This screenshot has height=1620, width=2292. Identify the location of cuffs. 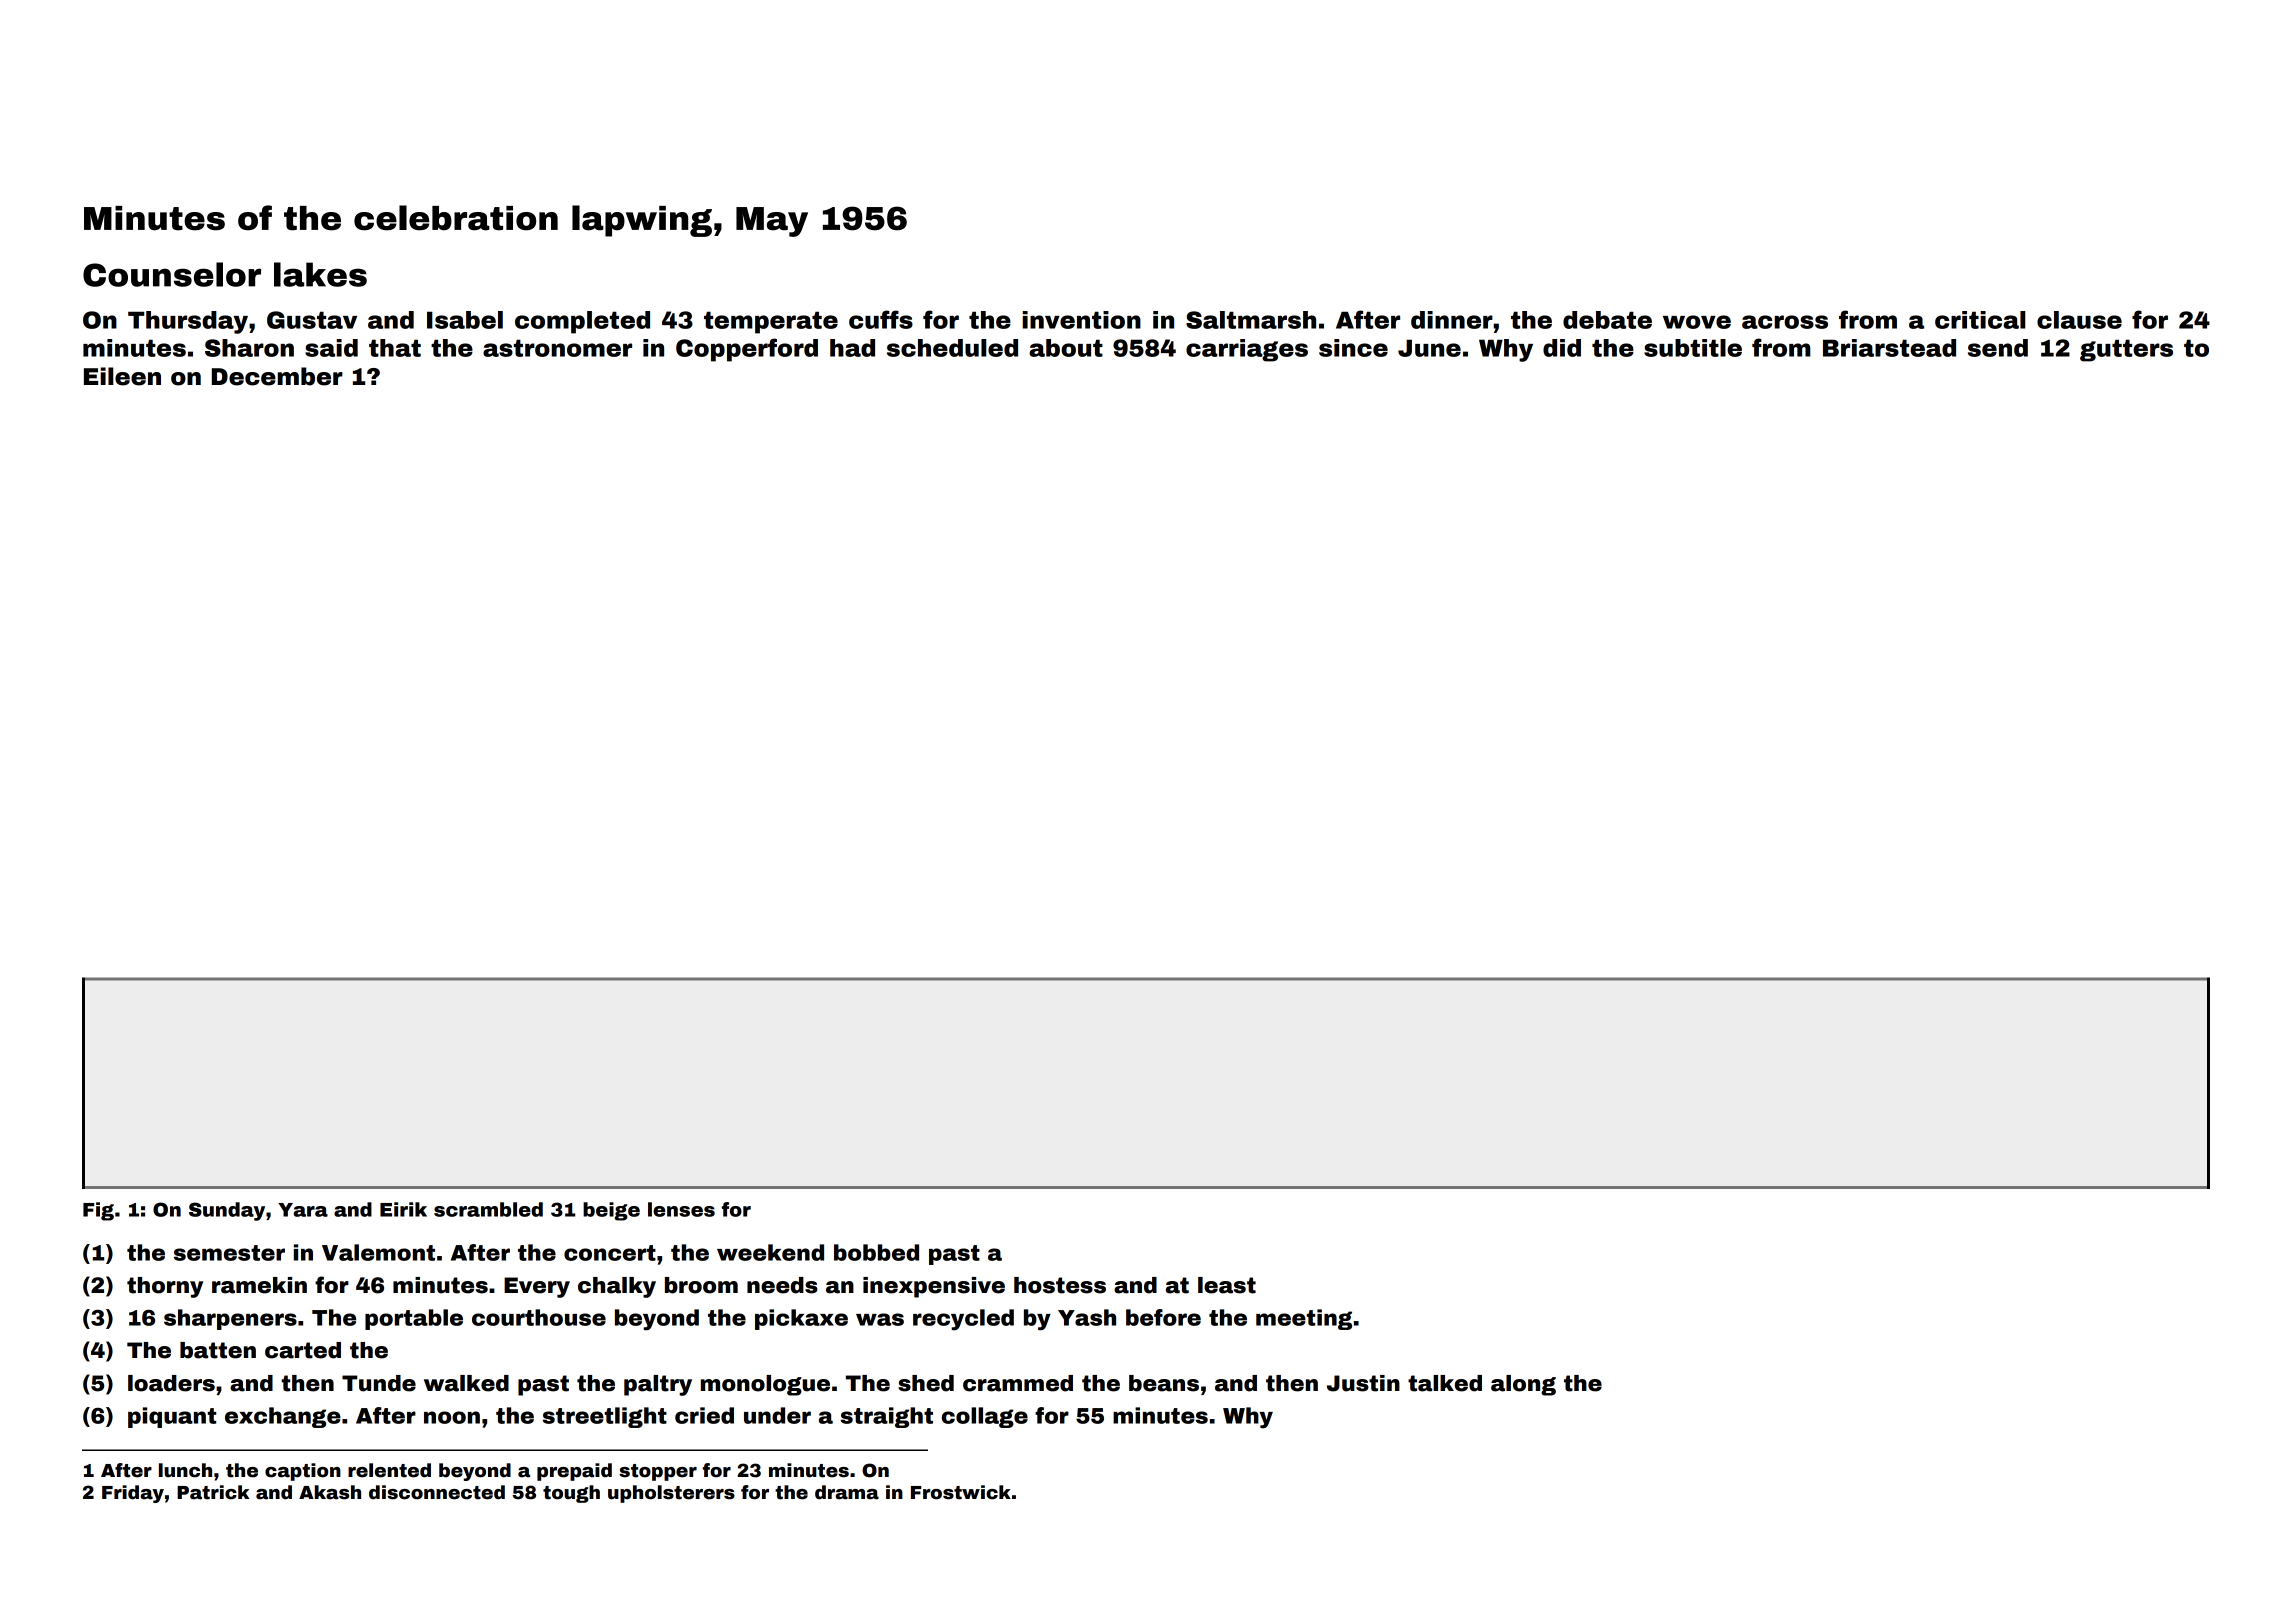
(881, 319).
